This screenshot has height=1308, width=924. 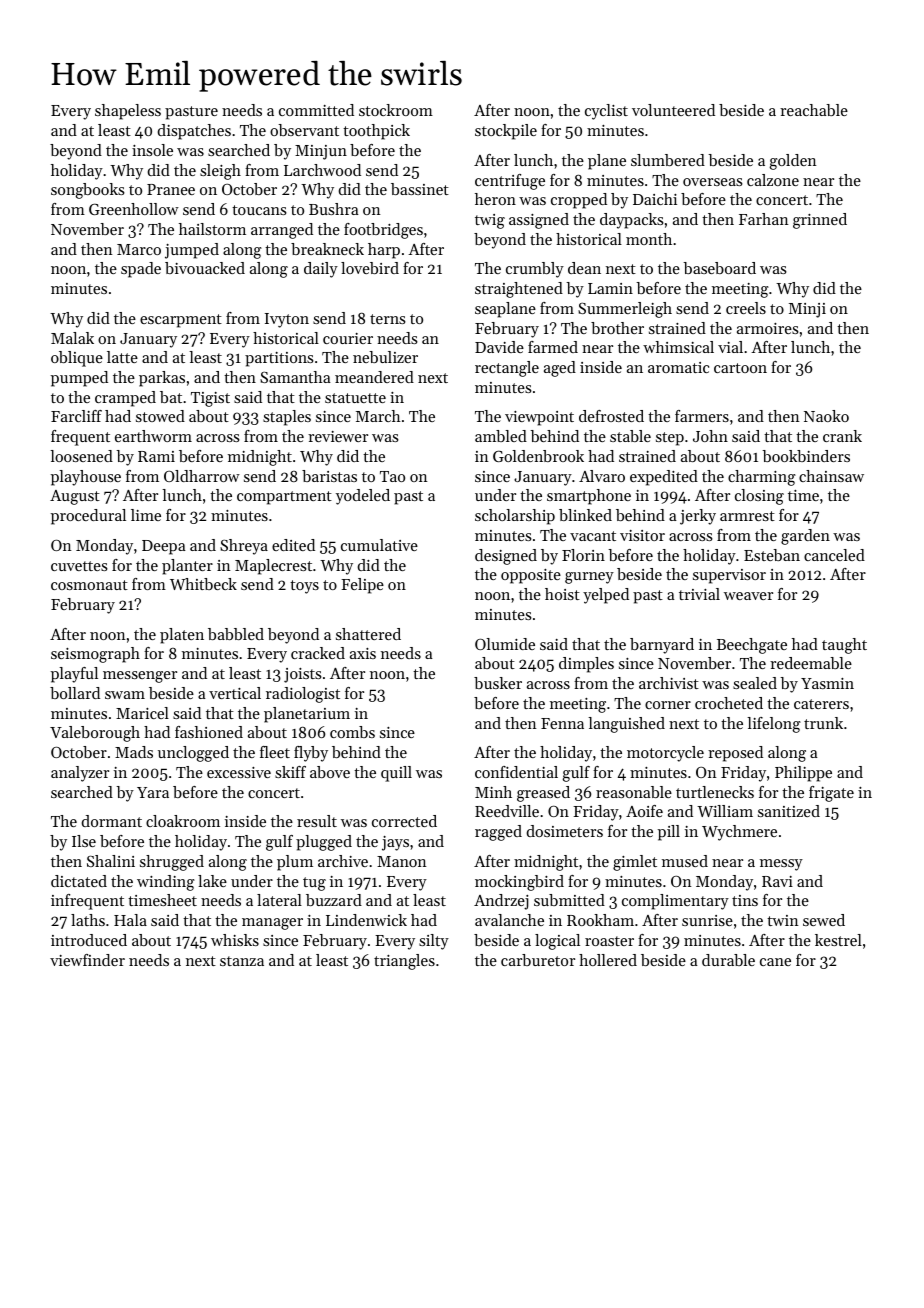 I want to click on stanza, so click(x=242, y=961).
